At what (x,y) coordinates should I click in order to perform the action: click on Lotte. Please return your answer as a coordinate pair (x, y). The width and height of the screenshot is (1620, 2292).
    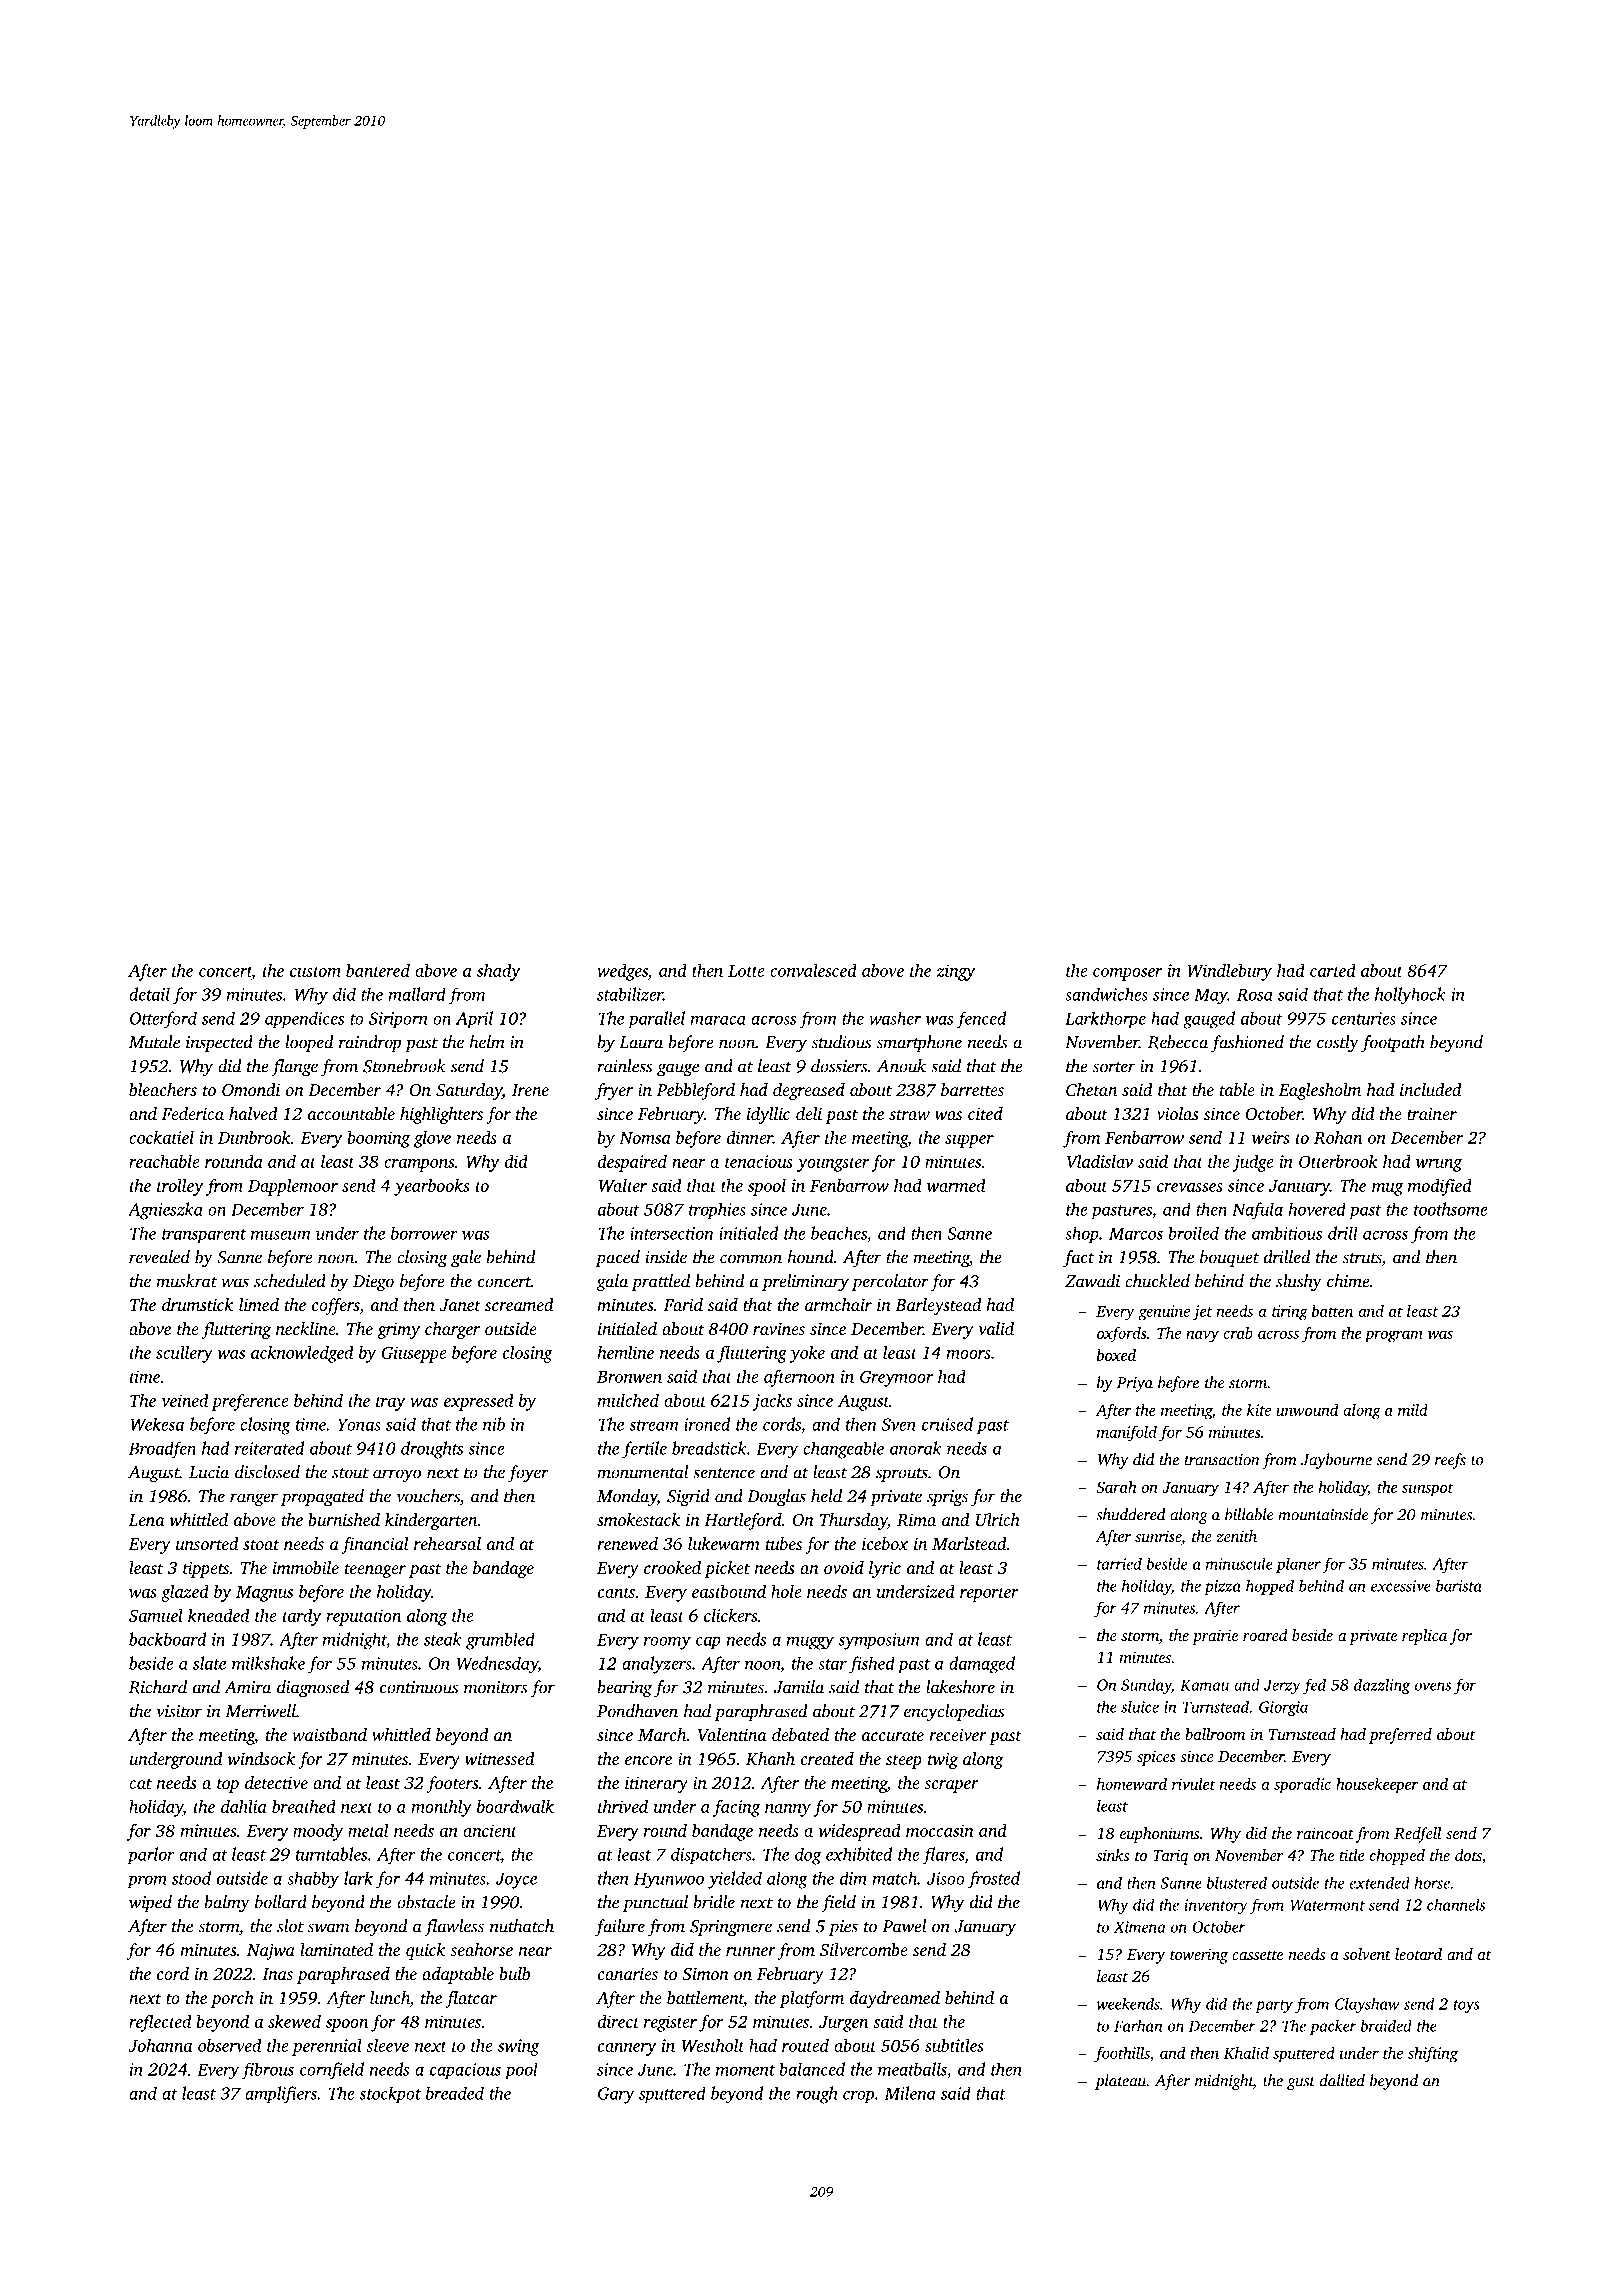
    Looking at the image, I should click on (746, 971).
